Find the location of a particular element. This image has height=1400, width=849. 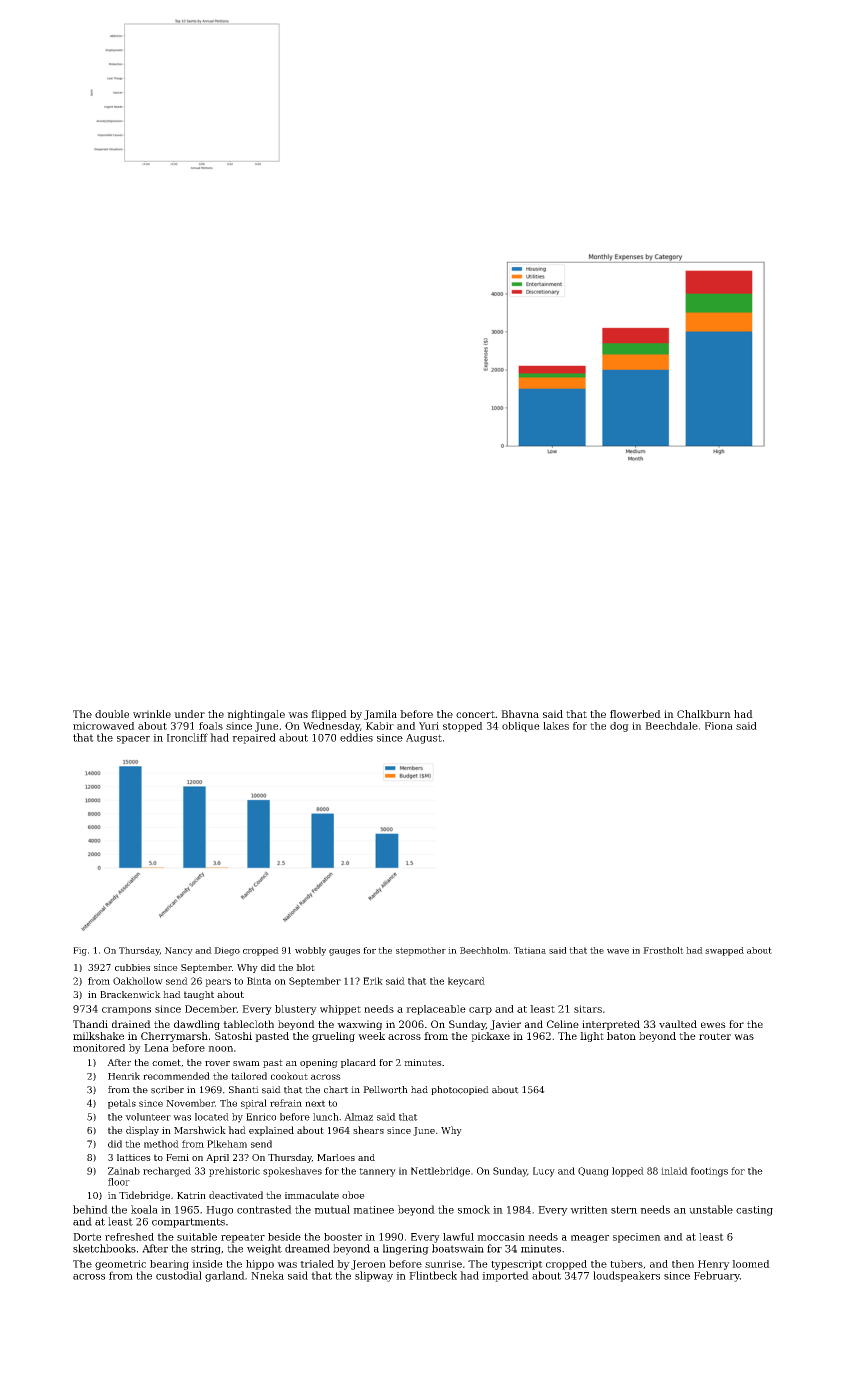

geometric is located at coordinates (120, 1265).
